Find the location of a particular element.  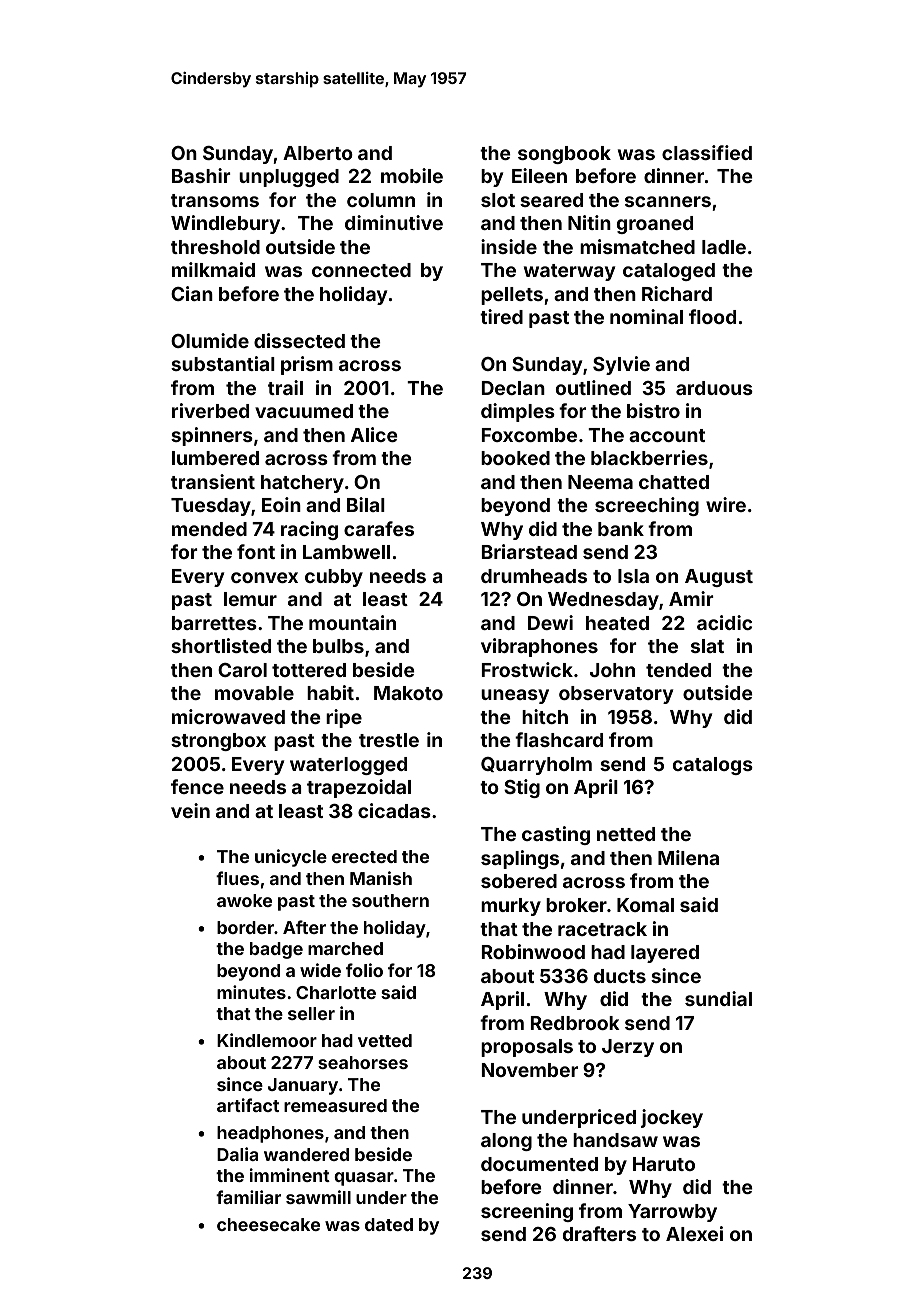

November is located at coordinates (530, 1070).
